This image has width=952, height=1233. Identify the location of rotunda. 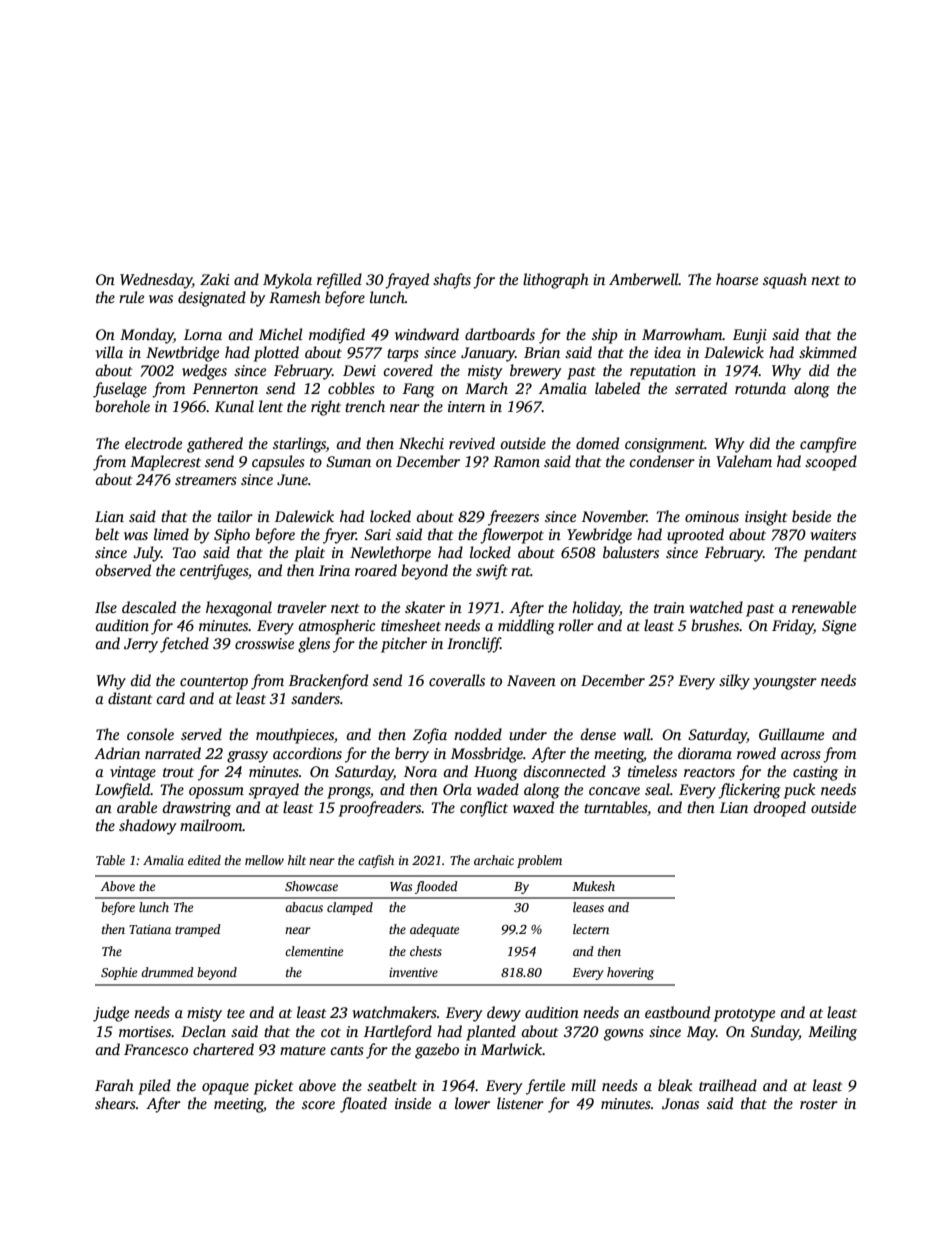
(760, 388).
